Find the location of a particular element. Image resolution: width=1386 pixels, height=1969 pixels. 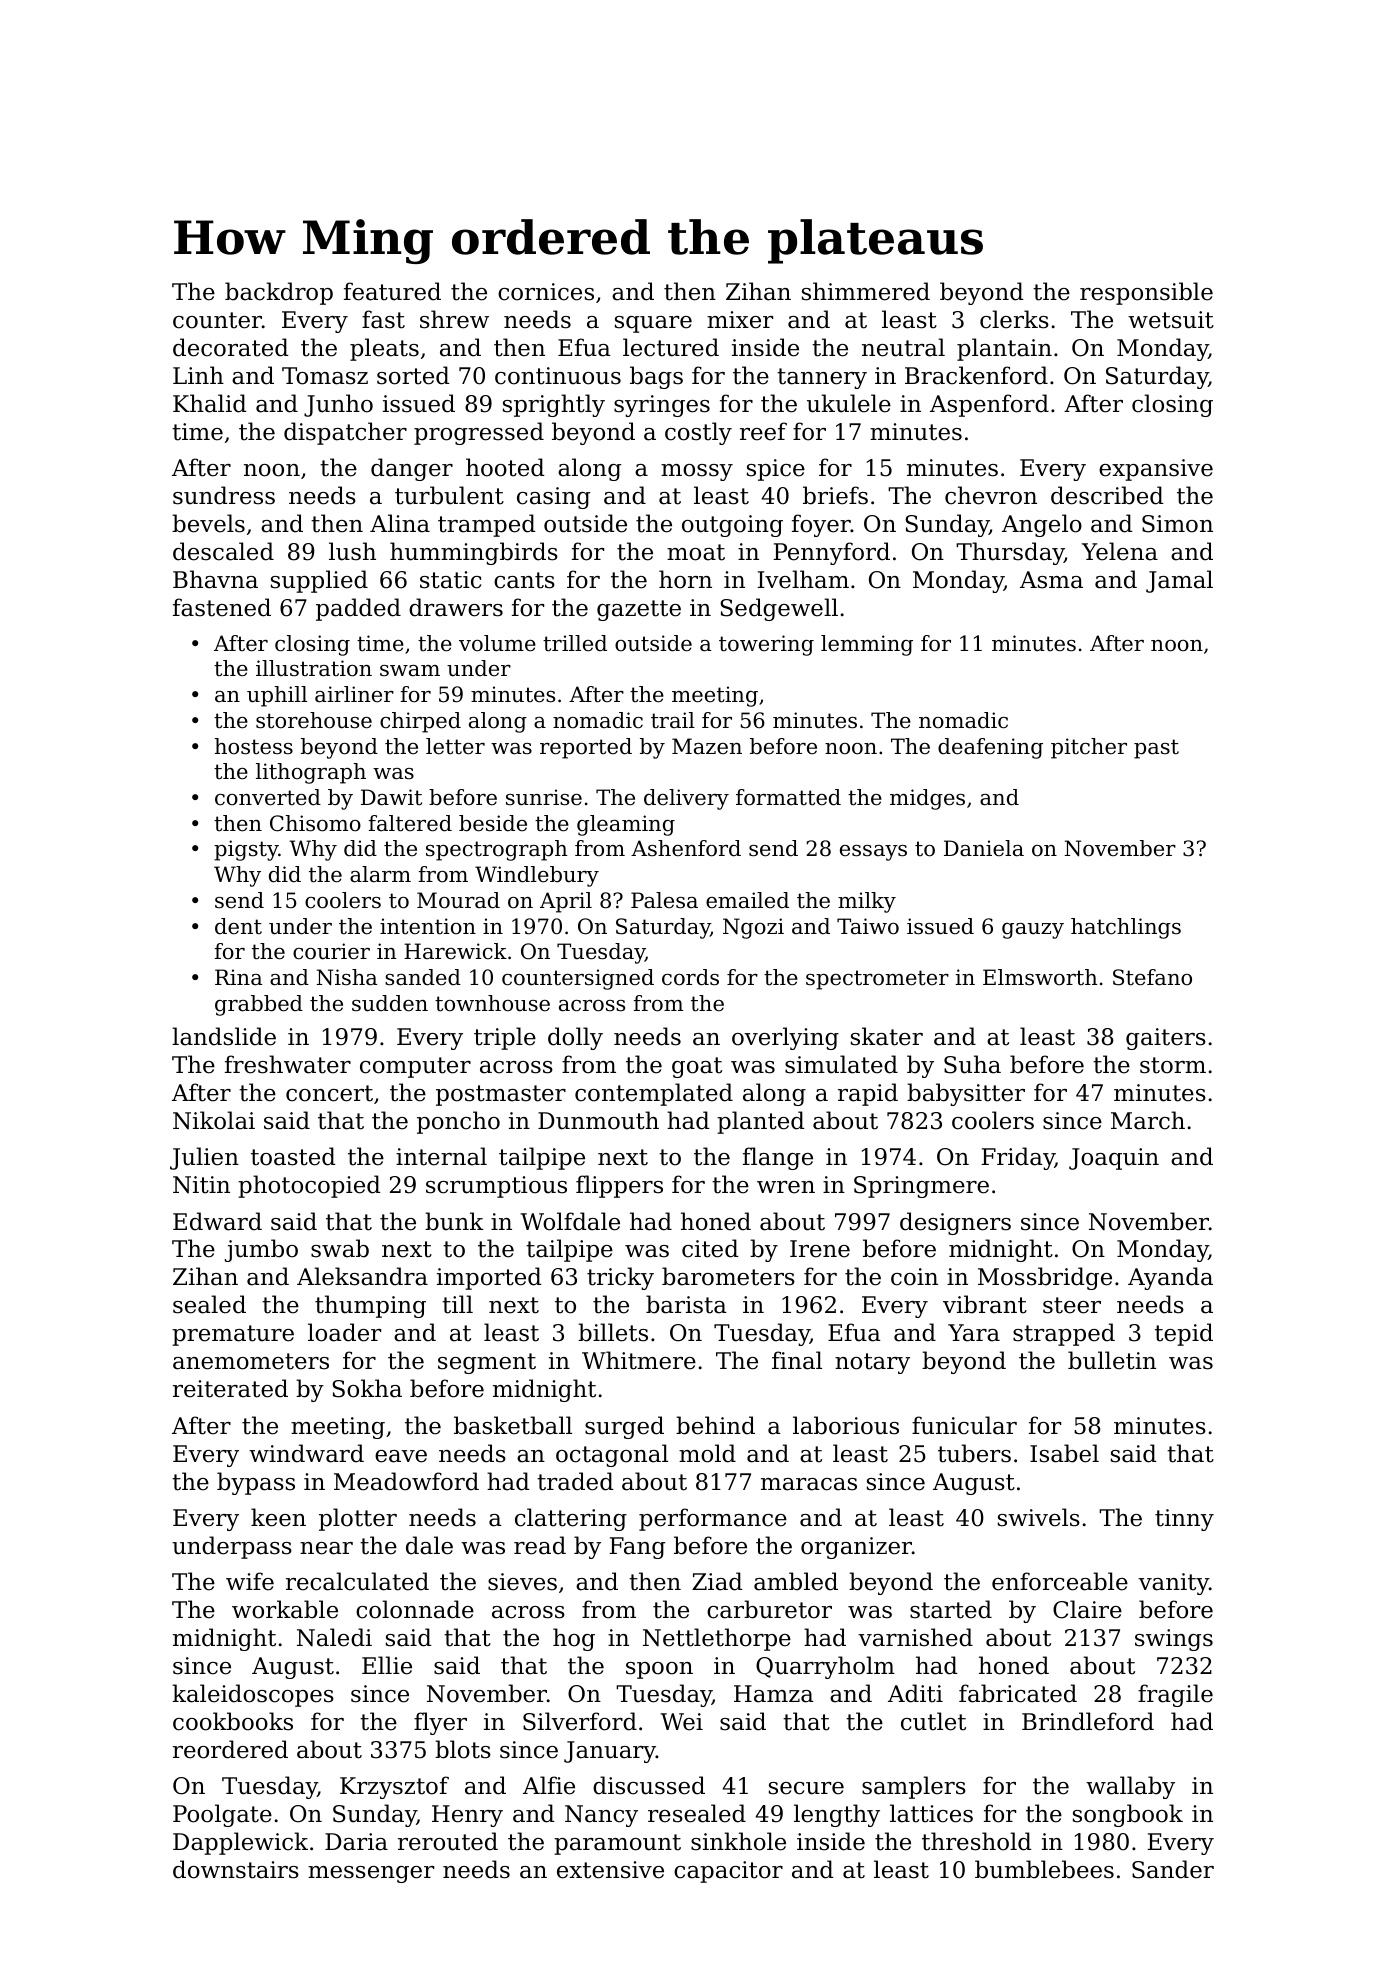

tinny is located at coordinates (1184, 1520).
